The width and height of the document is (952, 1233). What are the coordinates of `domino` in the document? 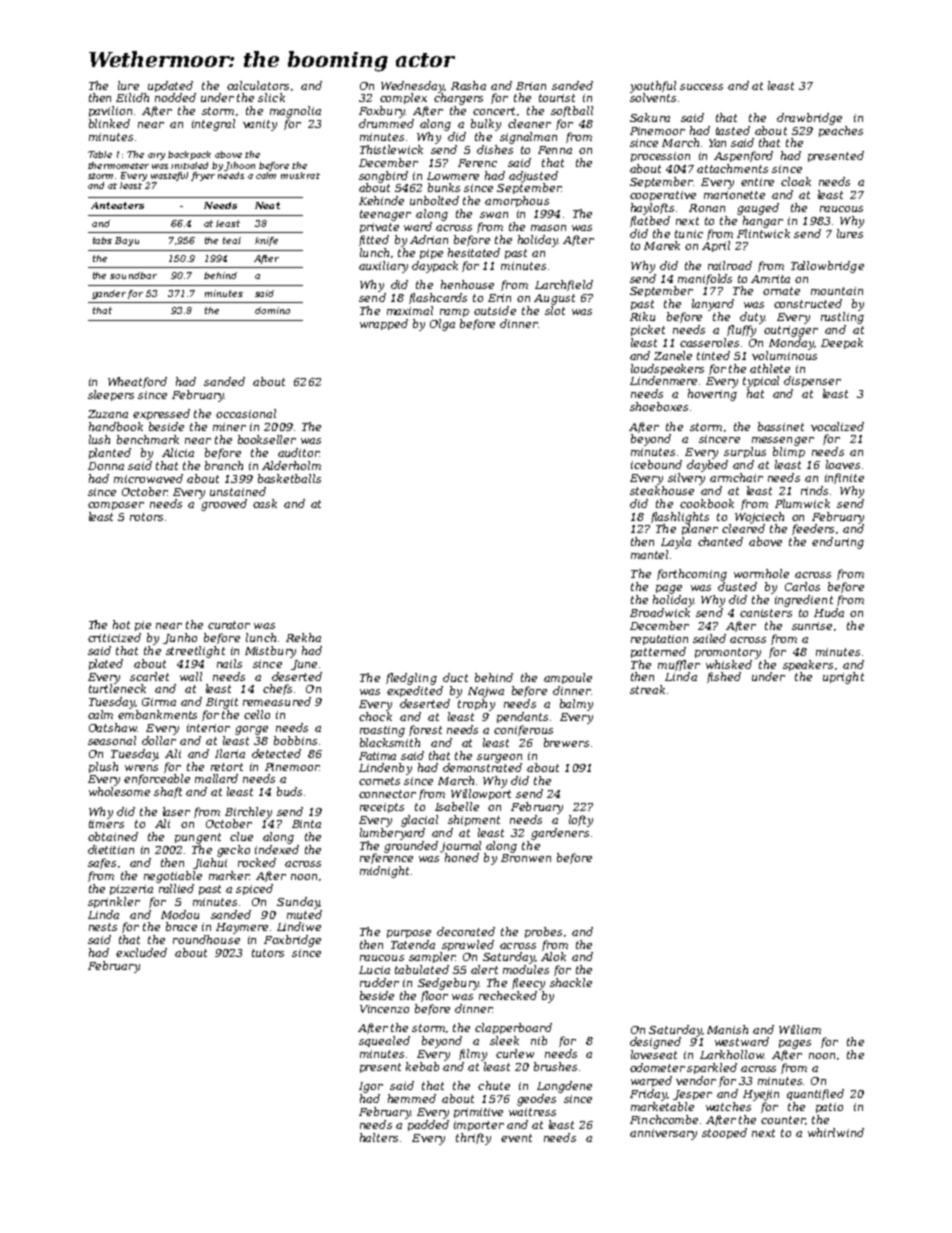 It's located at (272, 310).
